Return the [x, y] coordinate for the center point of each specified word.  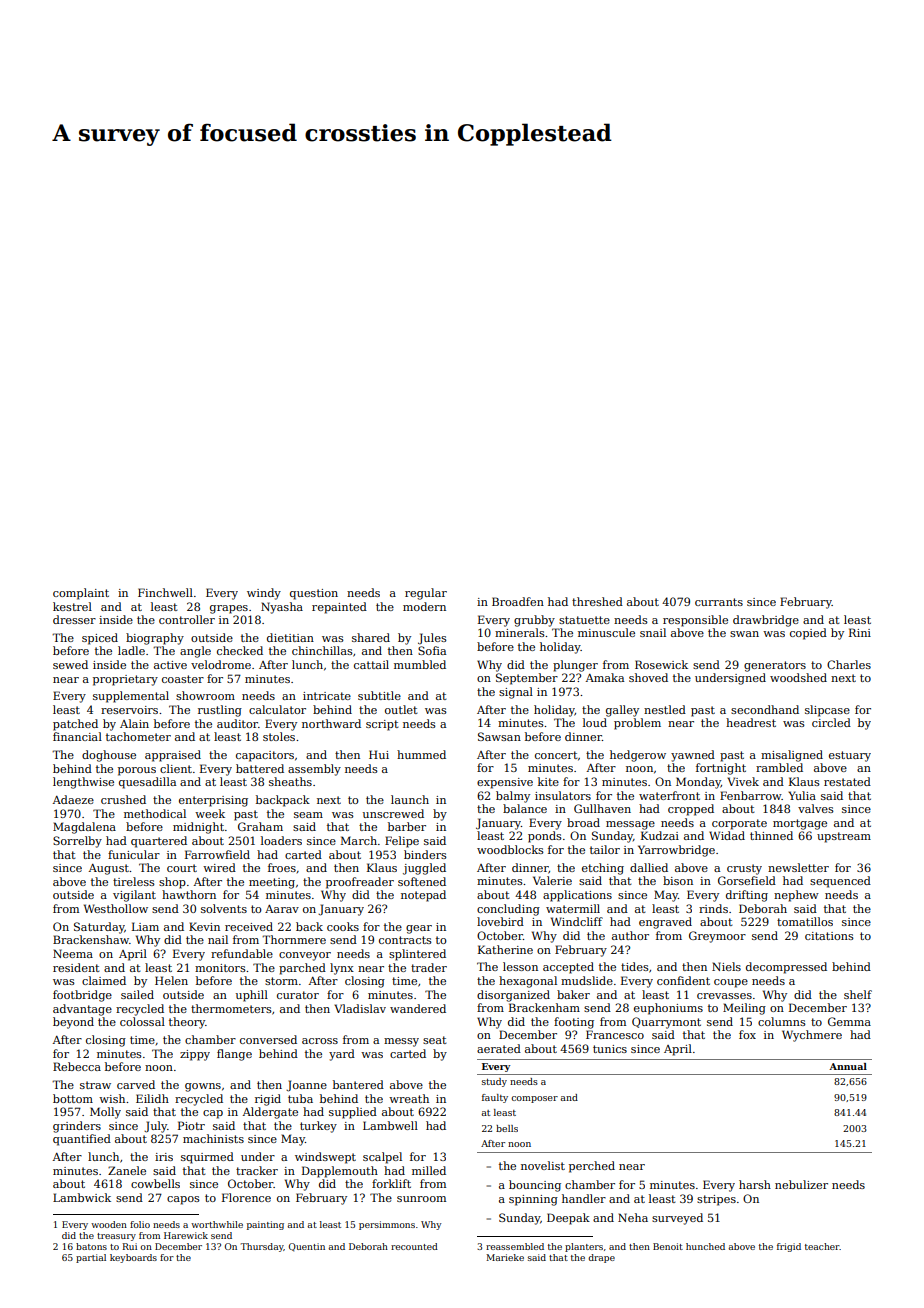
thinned [771, 835]
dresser [74, 619]
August [109, 869]
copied [808, 634]
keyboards [133, 1258]
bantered [358, 1084]
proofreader [360, 883]
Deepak [568, 1219]
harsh [755, 1184]
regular [426, 594]
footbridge [82, 996]
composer [534, 1099]
